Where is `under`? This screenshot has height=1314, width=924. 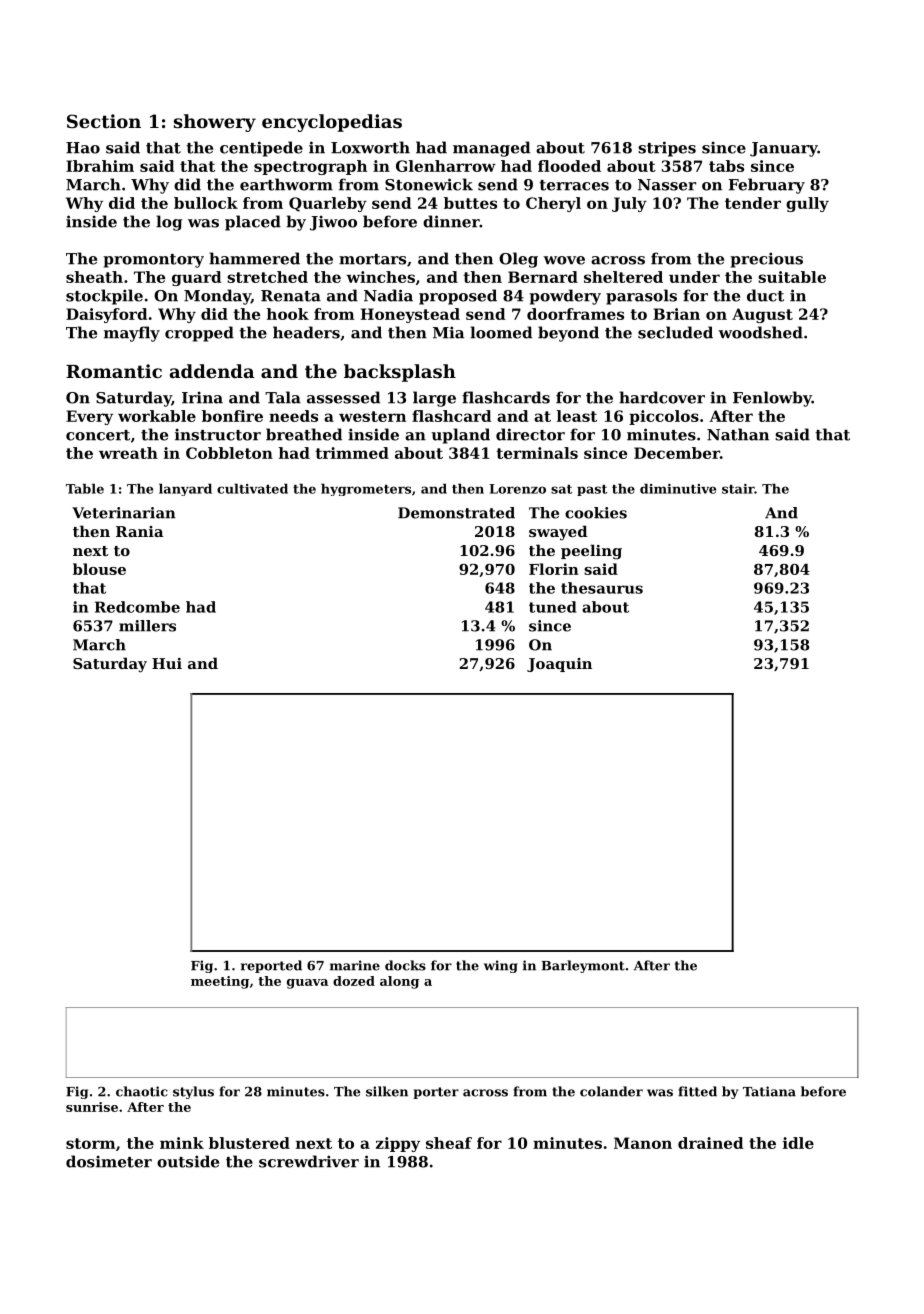
under is located at coordinates (694, 277).
